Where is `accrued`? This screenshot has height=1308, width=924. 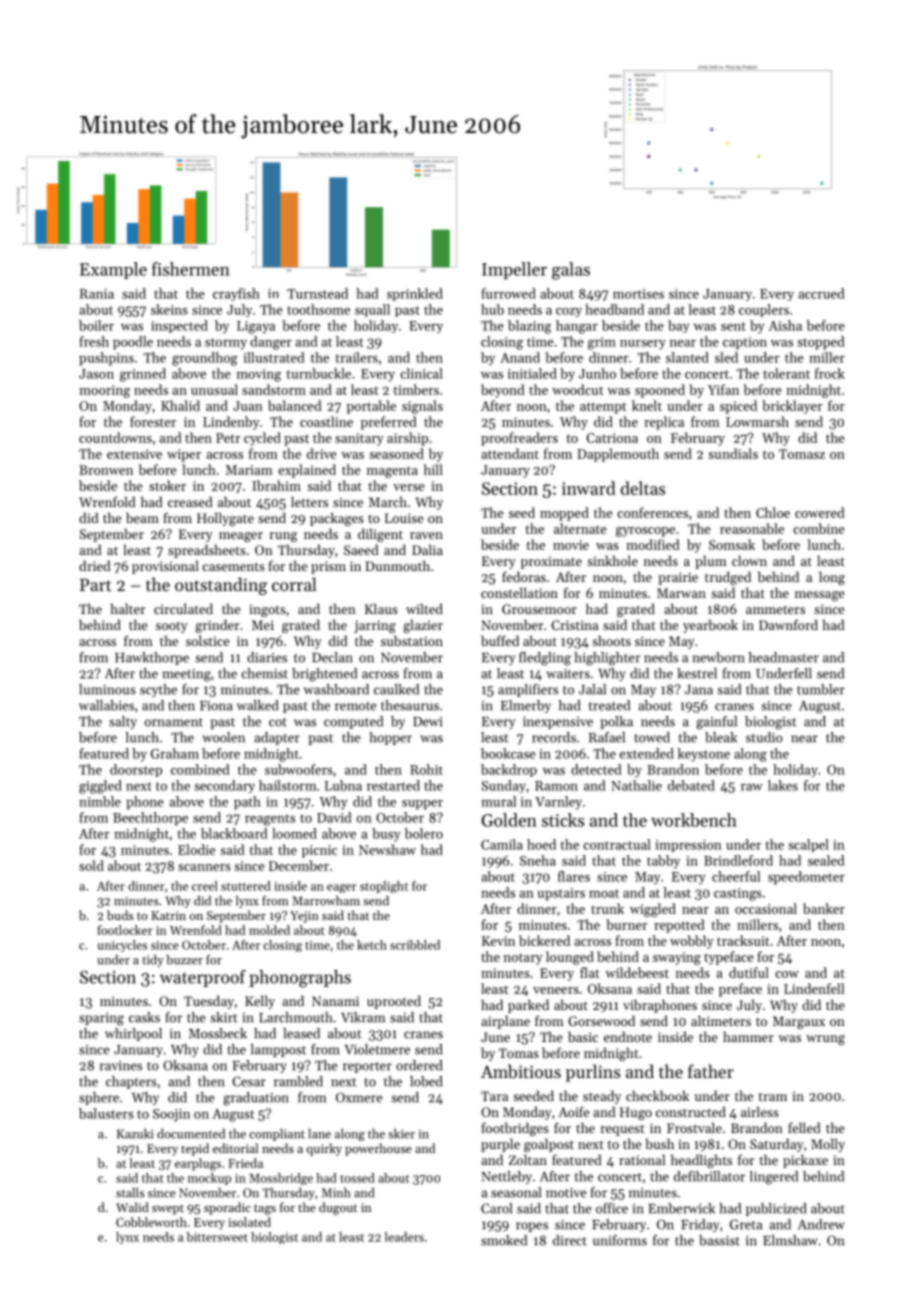
accrued is located at coordinates (821, 293).
